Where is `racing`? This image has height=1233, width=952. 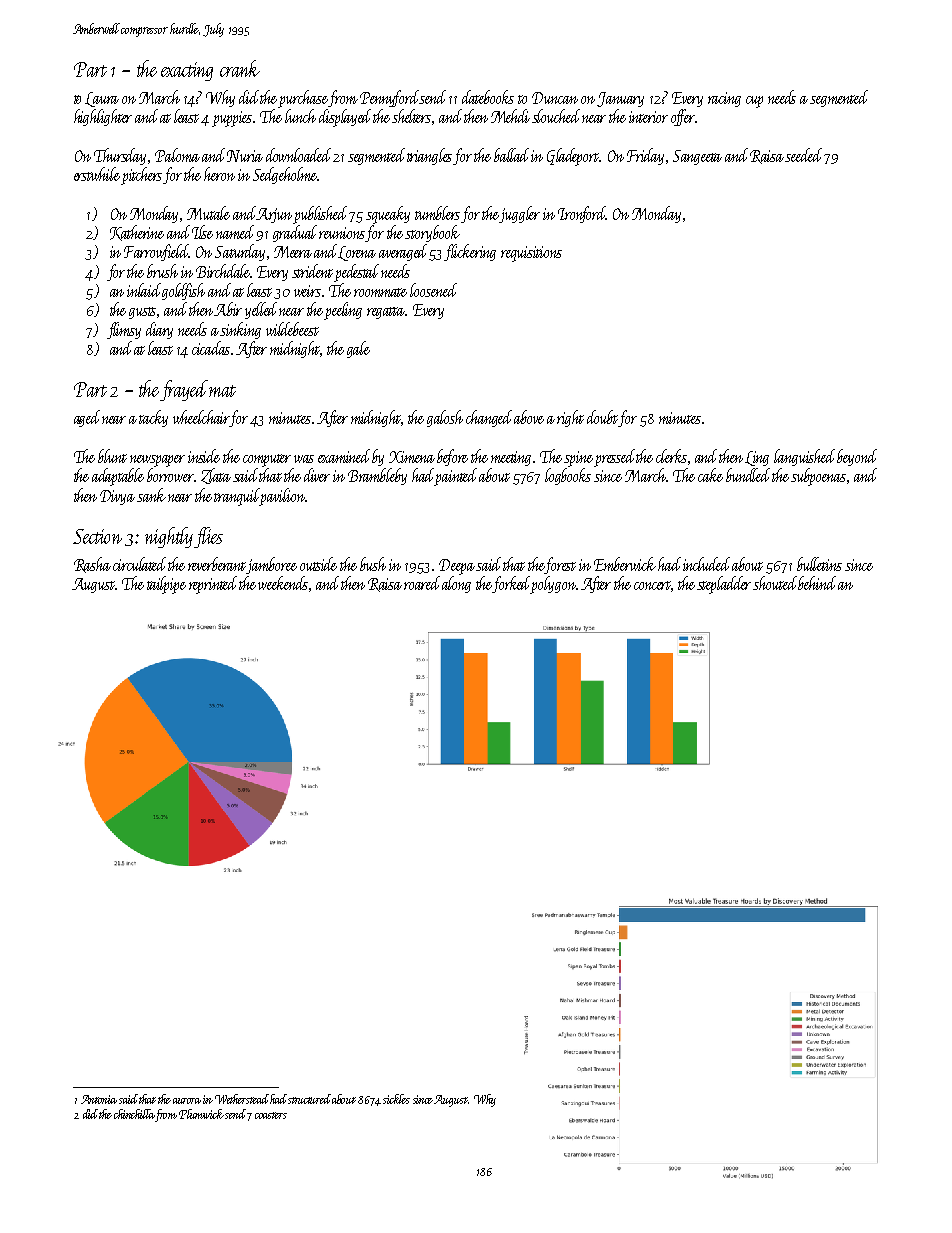
racing is located at coordinates (724, 99).
